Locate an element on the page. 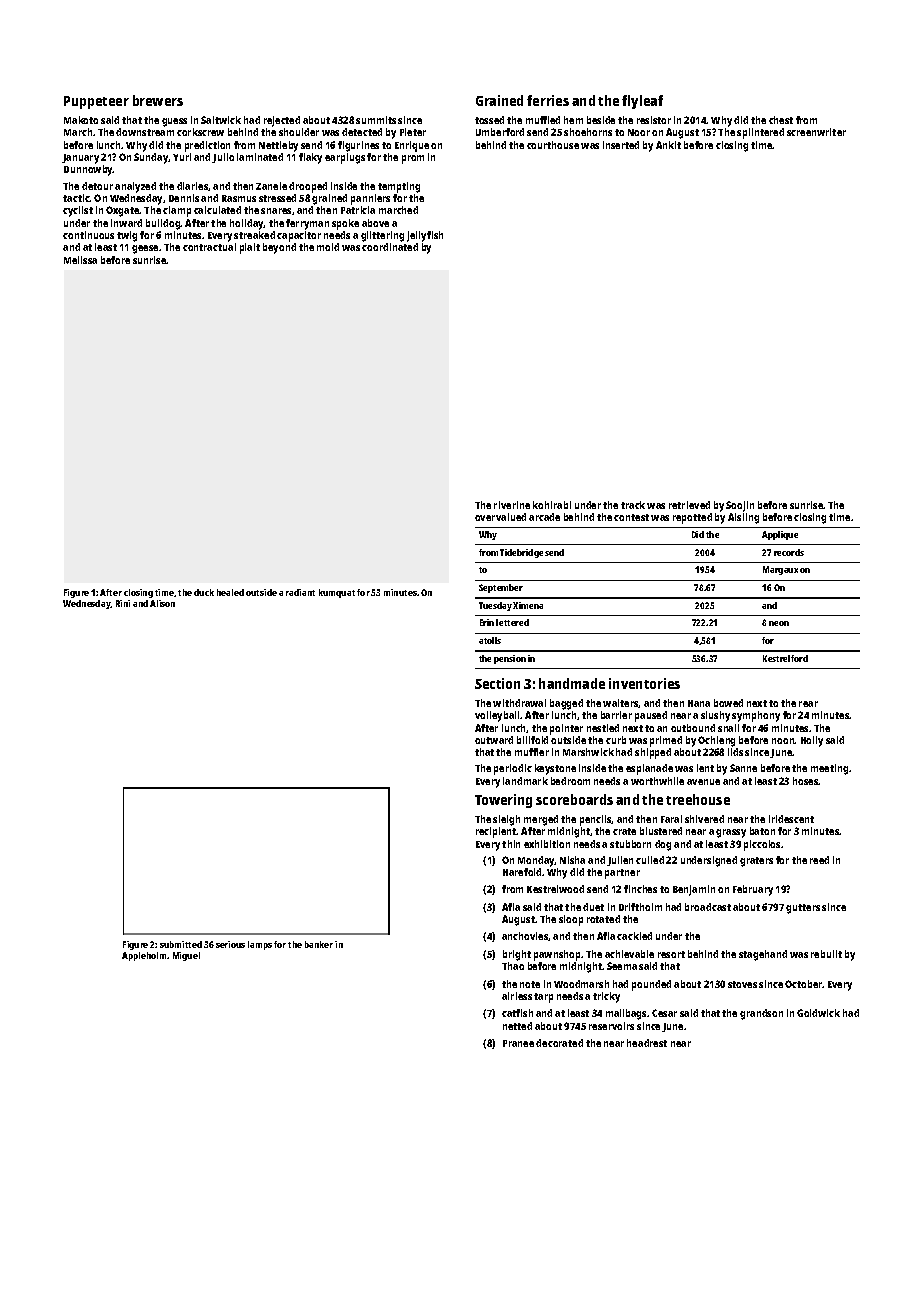  kumquat is located at coordinates (337, 593).
